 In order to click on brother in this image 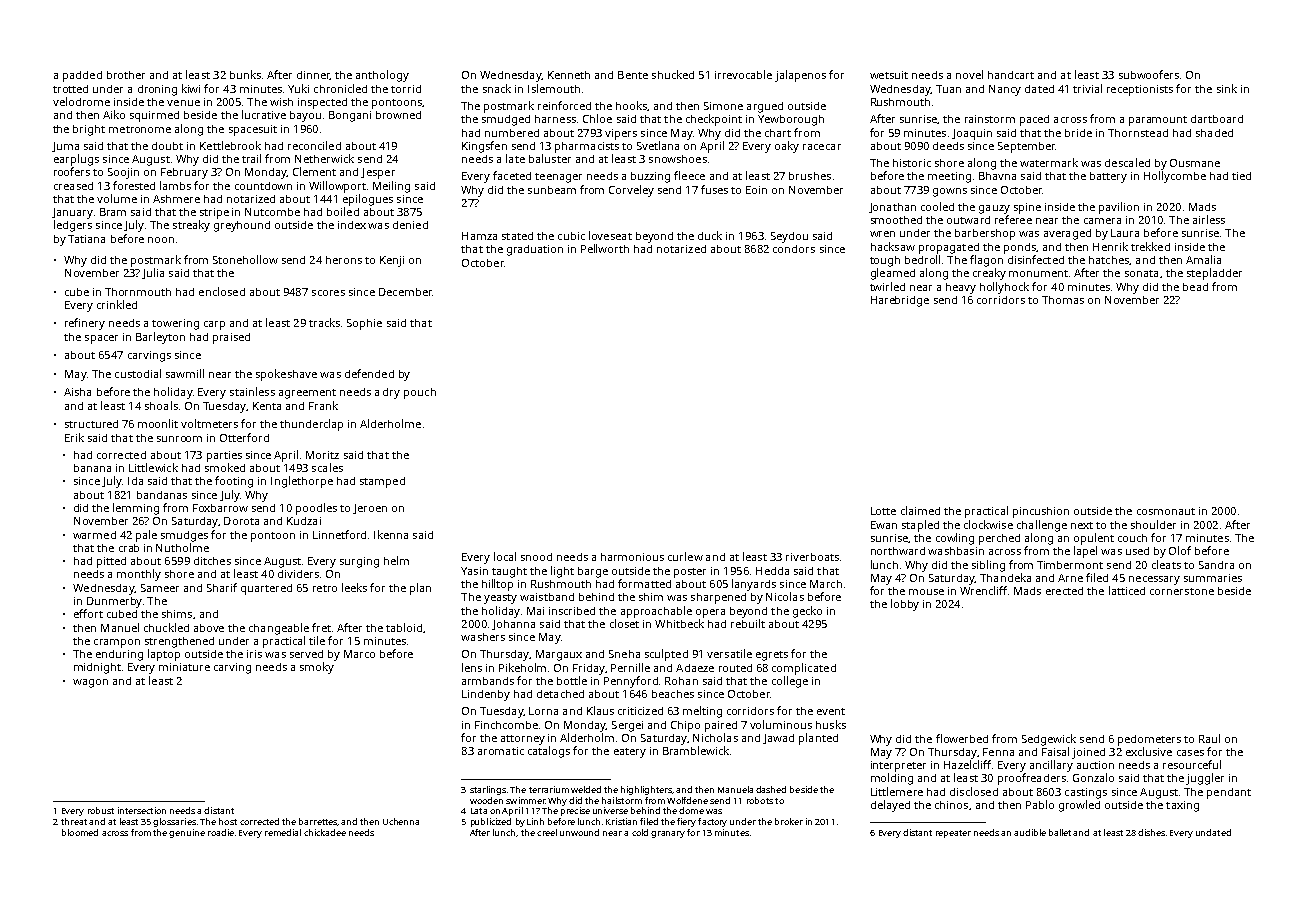, I will do `click(126, 75)`.
